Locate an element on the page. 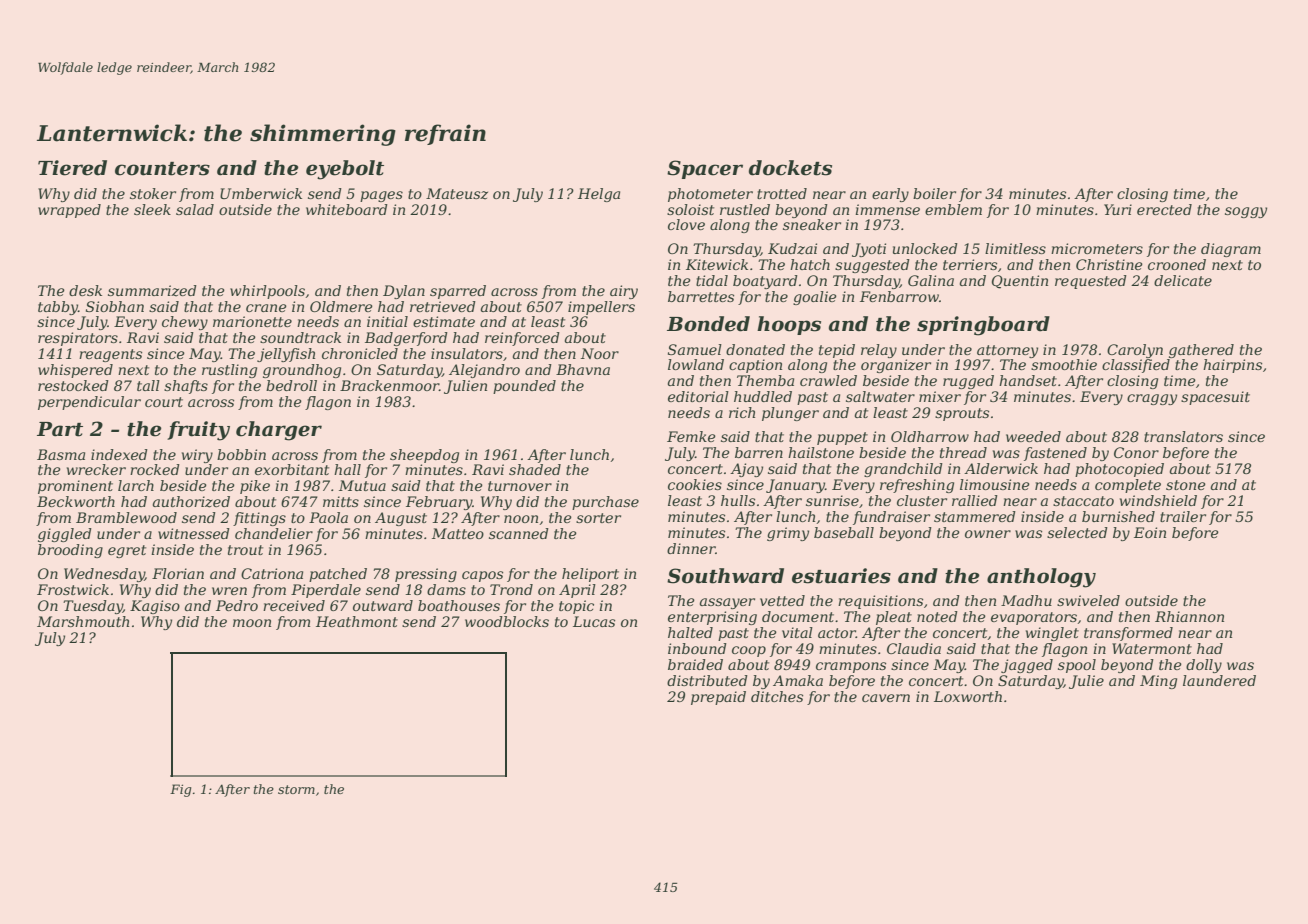  cavern is located at coordinates (886, 698).
